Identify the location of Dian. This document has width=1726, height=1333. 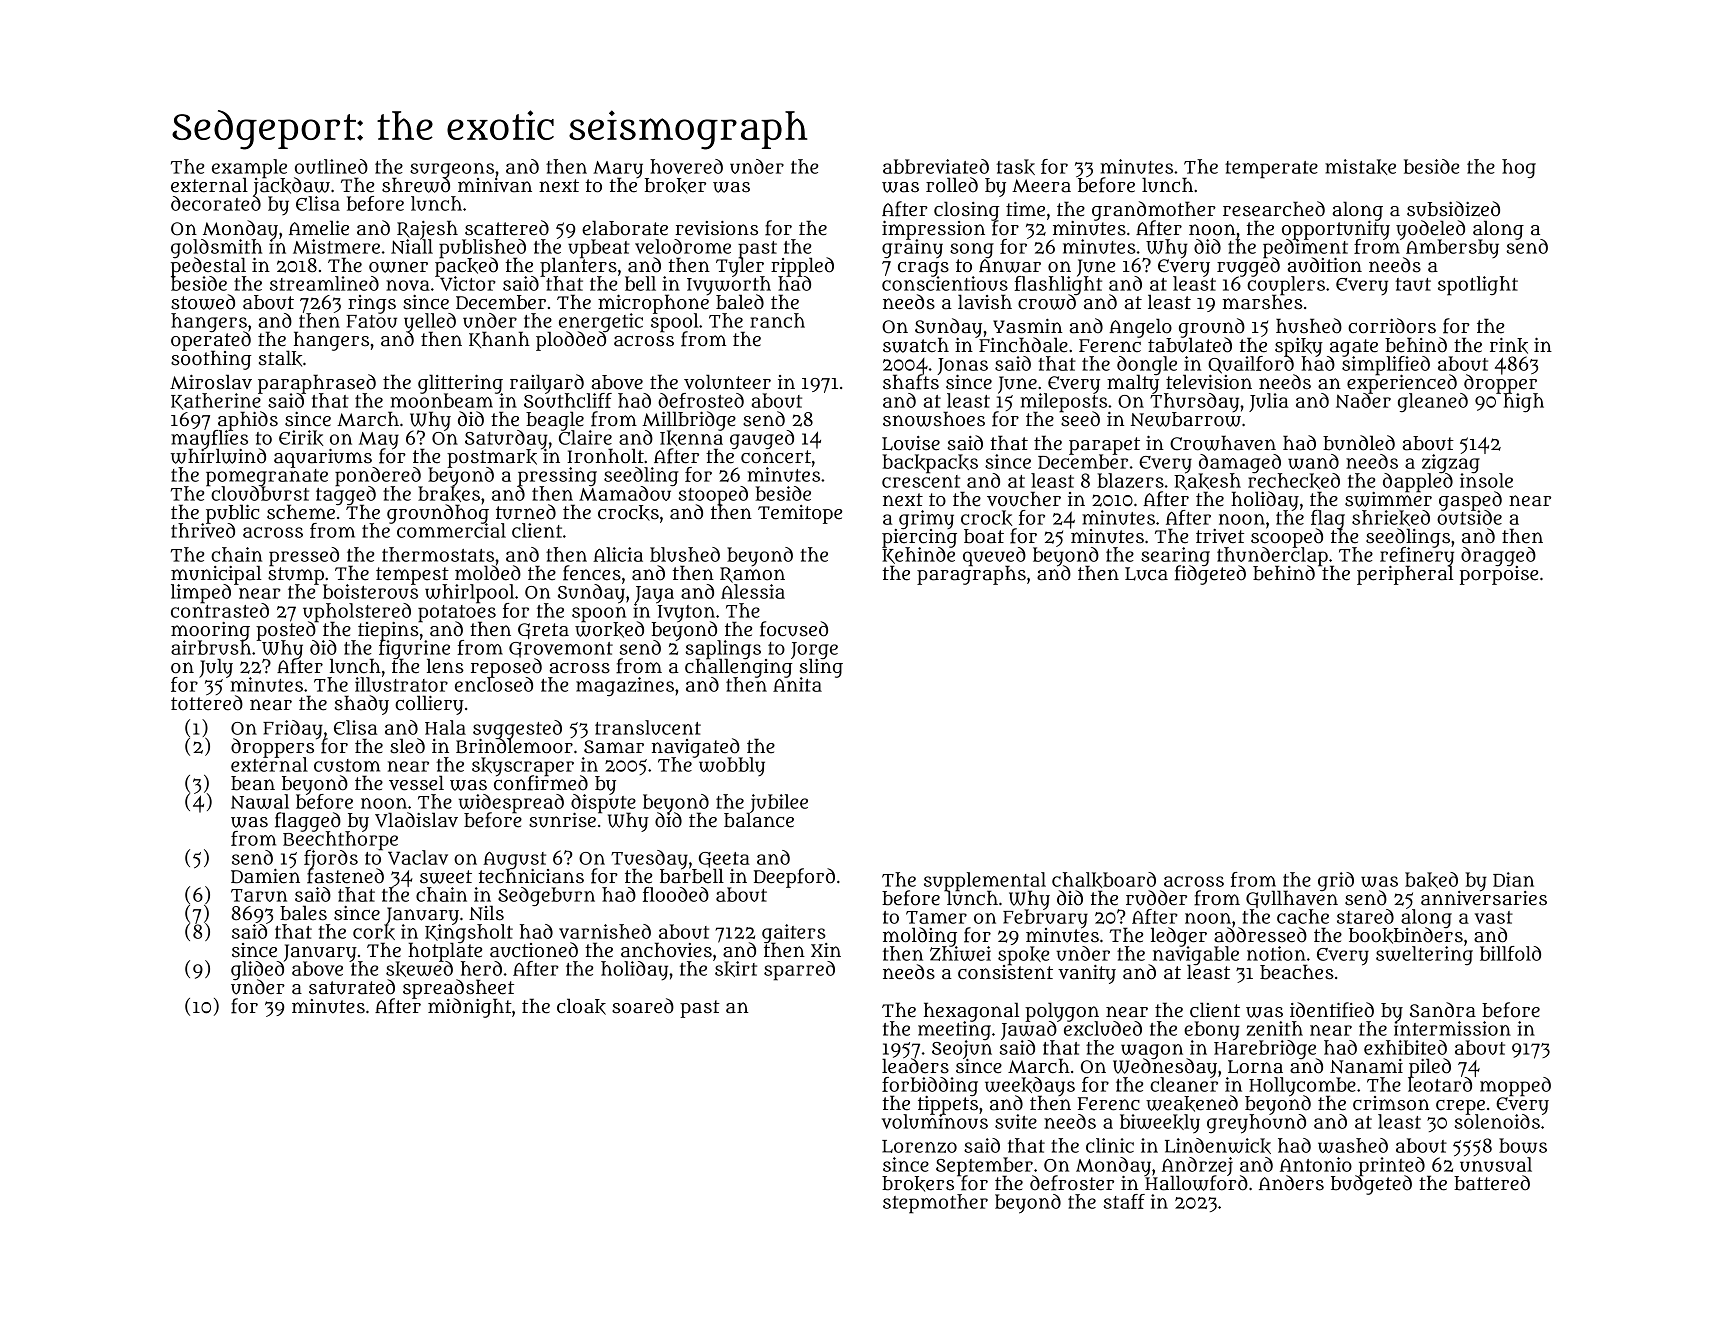
(1513, 879).
